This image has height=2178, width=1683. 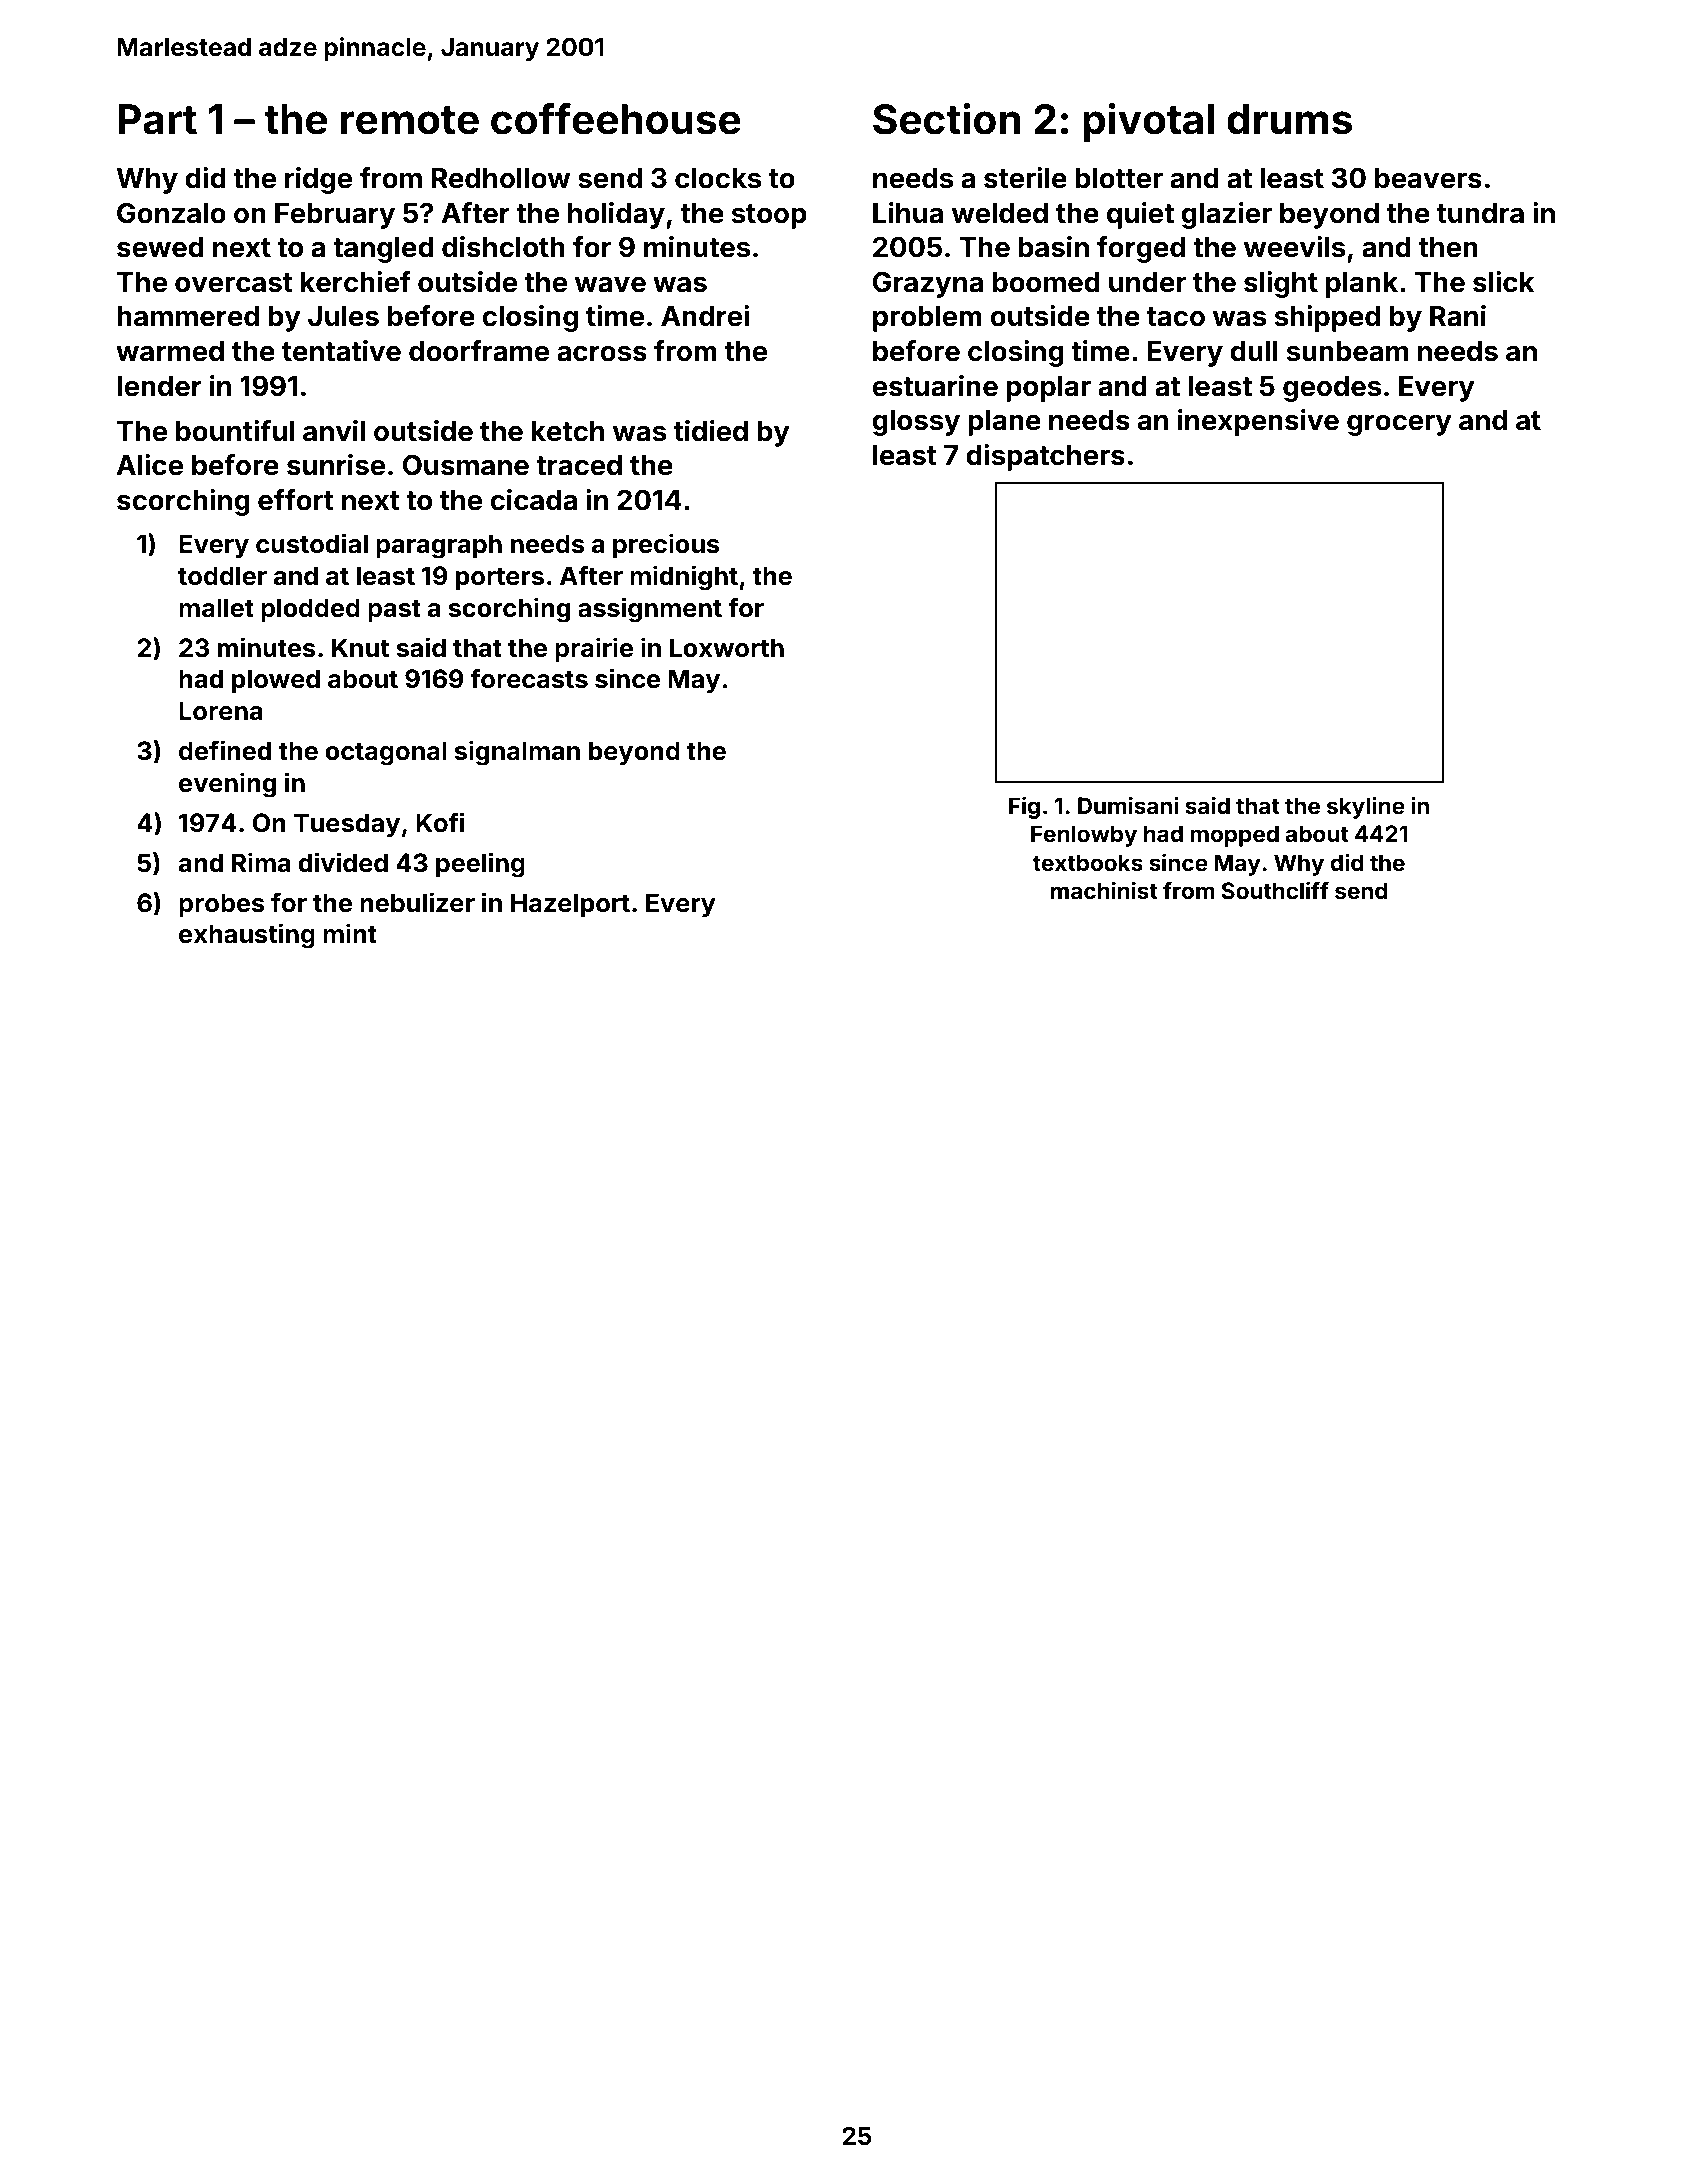 I want to click on signalman, so click(x=517, y=753).
